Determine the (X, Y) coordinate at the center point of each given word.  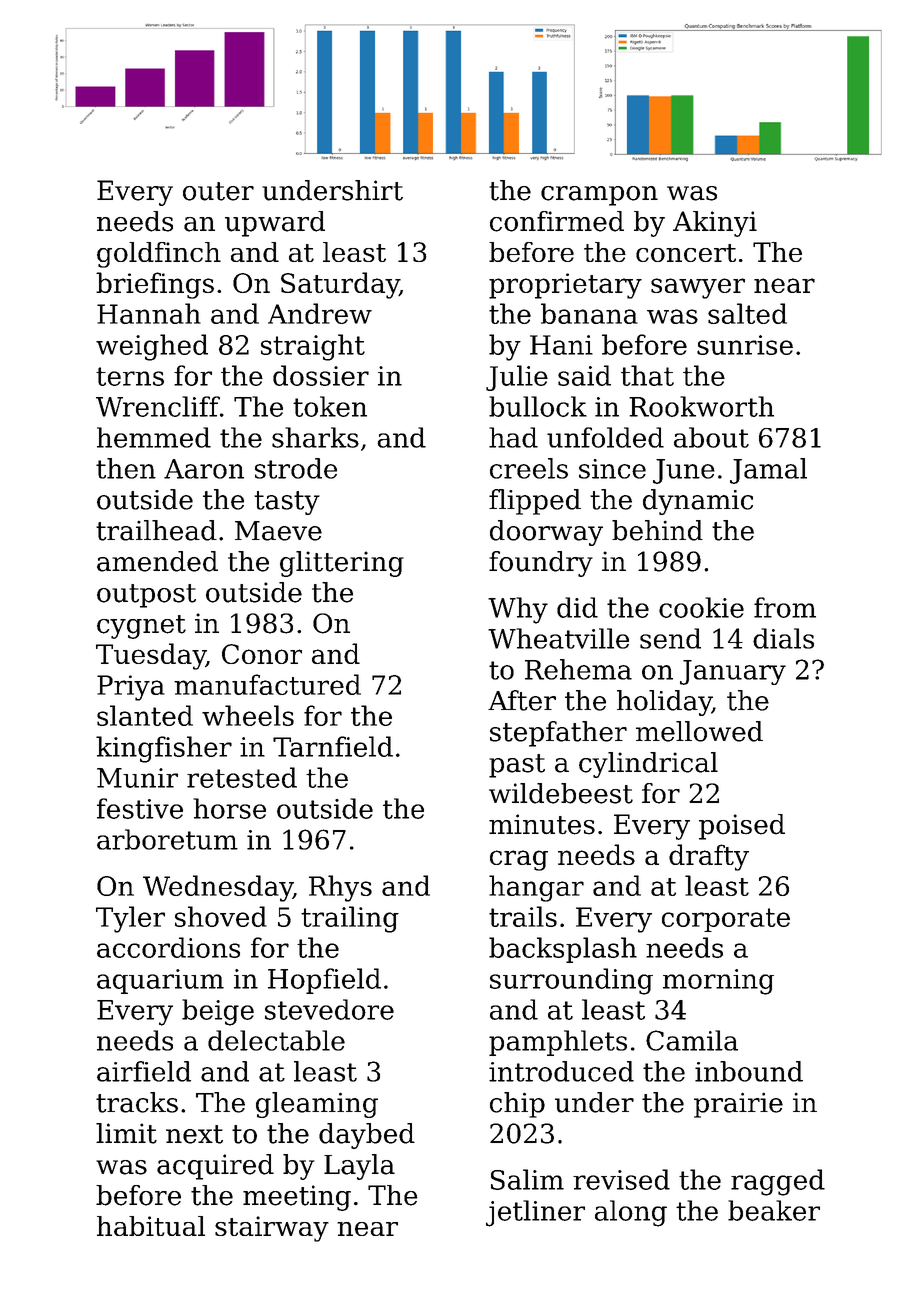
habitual (151, 1226)
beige (218, 1012)
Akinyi (715, 224)
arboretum (167, 839)
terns (130, 376)
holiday (664, 703)
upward (275, 224)
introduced (561, 1071)
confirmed (557, 221)
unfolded (605, 437)
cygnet (141, 627)
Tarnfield (333, 746)
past (517, 766)
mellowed (699, 731)
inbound (749, 1071)
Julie (517, 378)
